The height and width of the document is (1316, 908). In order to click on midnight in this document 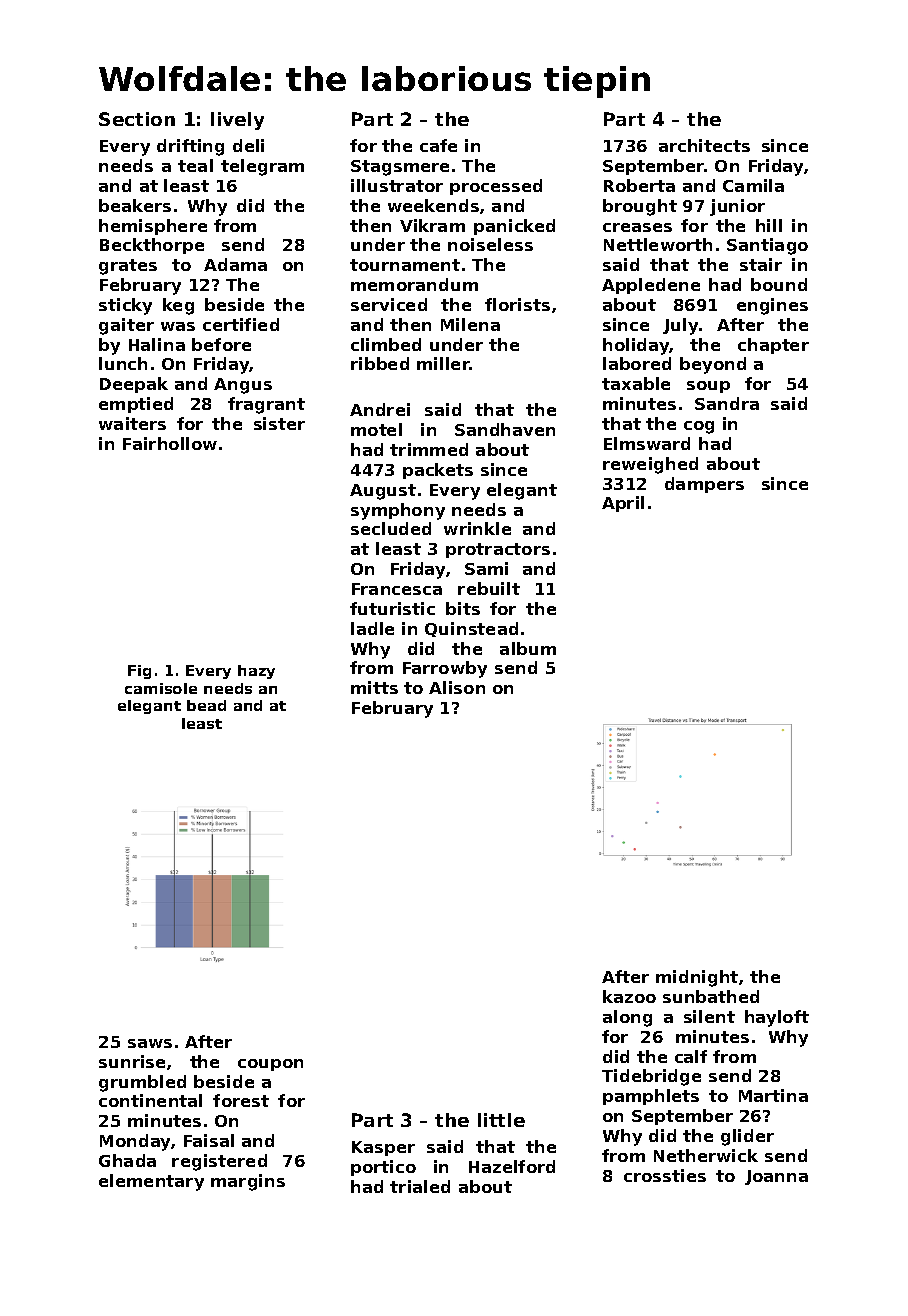, I will do `click(697, 978)`.
